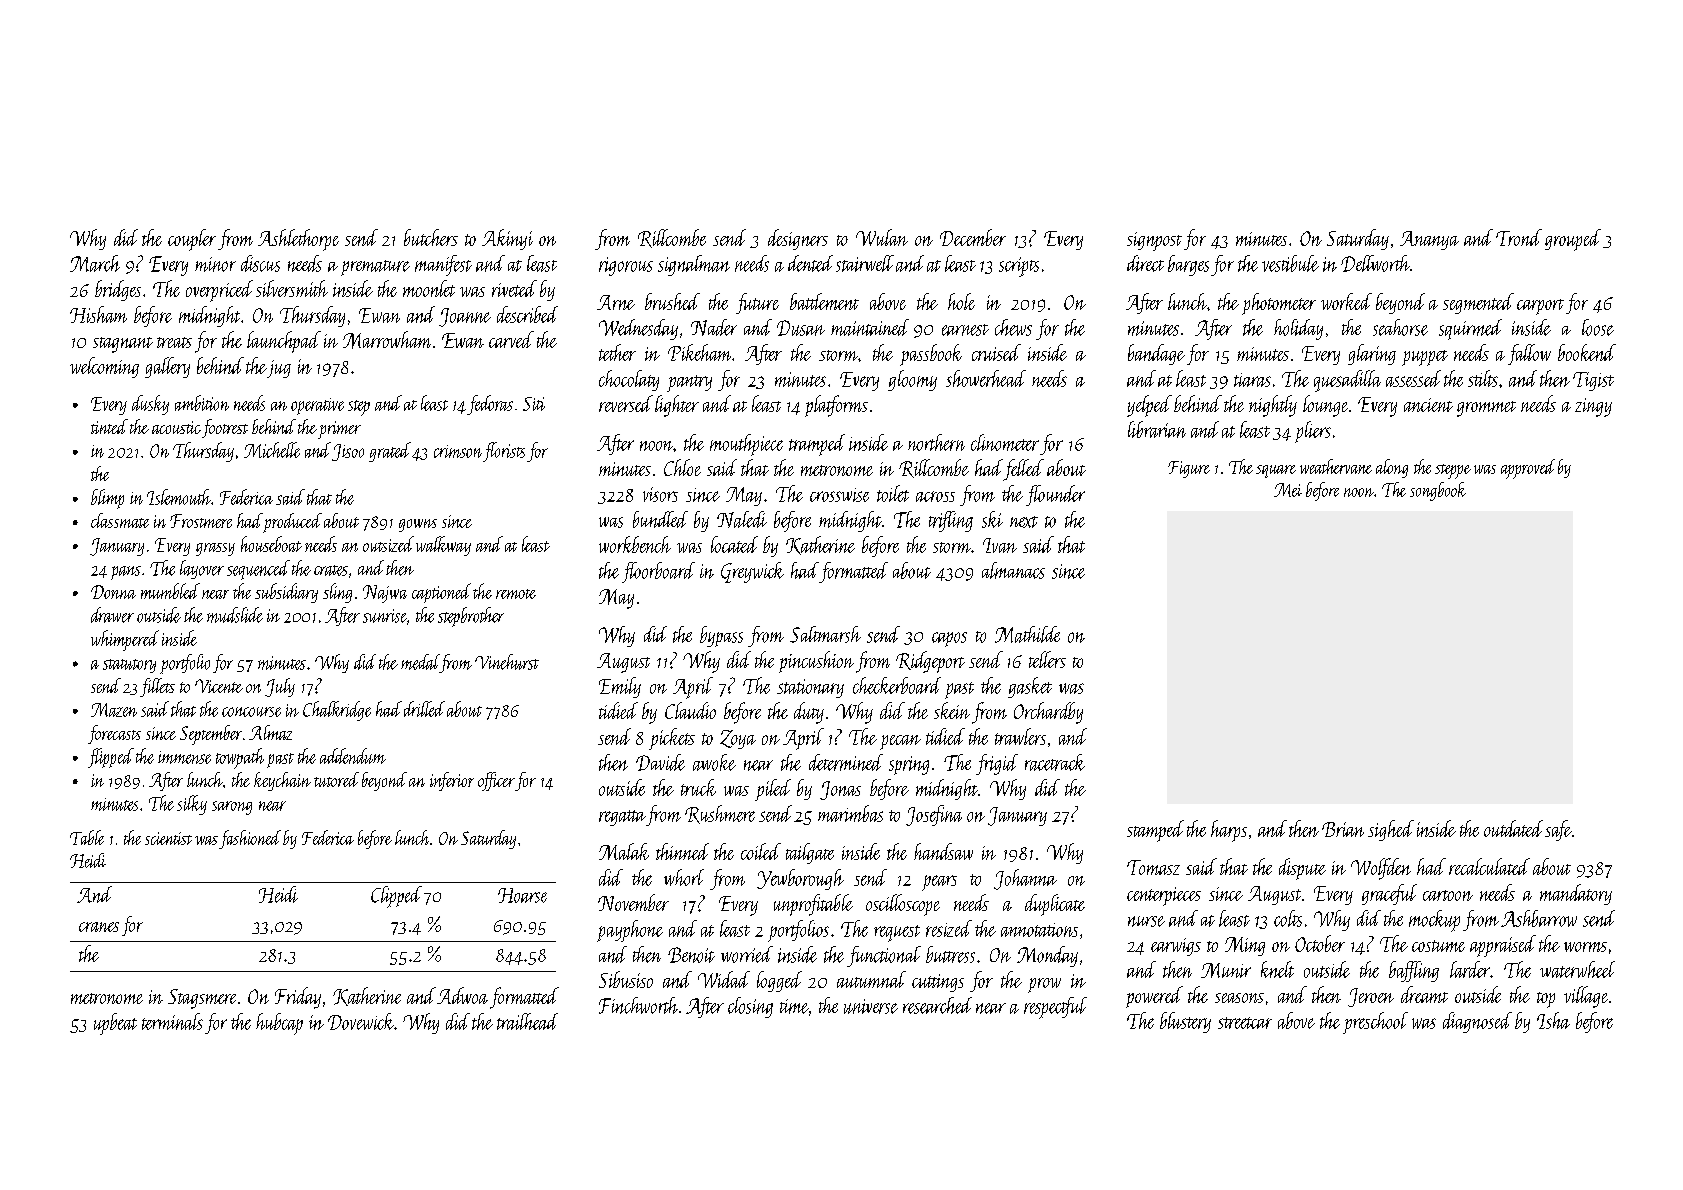 The image size is (1683, 1190). Describe the element at coordinates (361, 1021) in the screenshot. I see `Dovewick` at that location.
